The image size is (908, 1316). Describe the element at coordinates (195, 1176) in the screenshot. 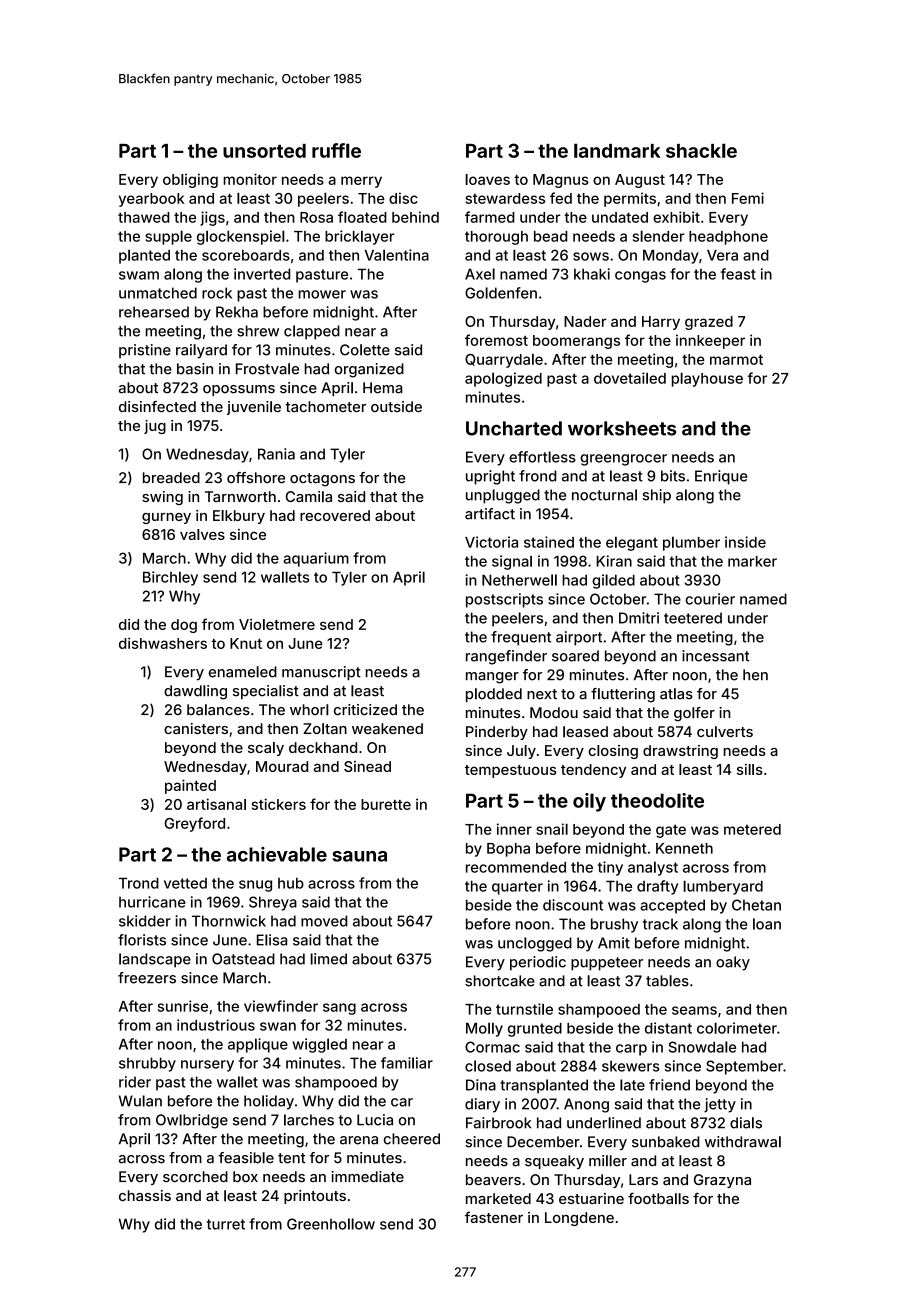

I see `scorched` at that location.
